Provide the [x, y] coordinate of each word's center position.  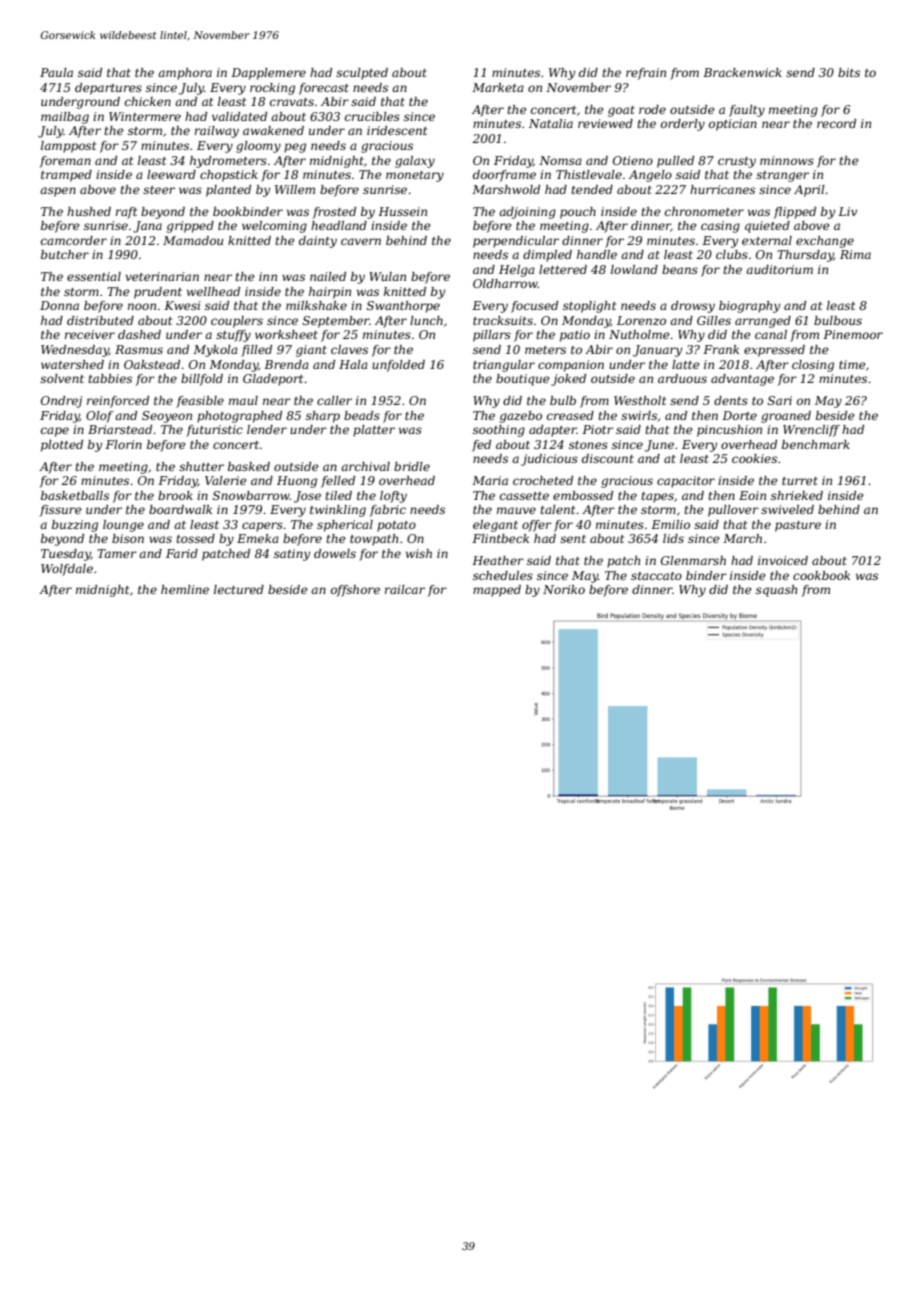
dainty [318, 242]
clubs [732, 254]
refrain [646, 74]
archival [365, 466]
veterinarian [162, 276]
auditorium [779, 269]
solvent [62, 378]
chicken [148, 101]
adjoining [527, 213]
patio [575, 336]
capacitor [686, 482]
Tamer [117, 553]
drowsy [693, 307]
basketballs [75, 495]
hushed [89, 211]
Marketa [498, 87]
